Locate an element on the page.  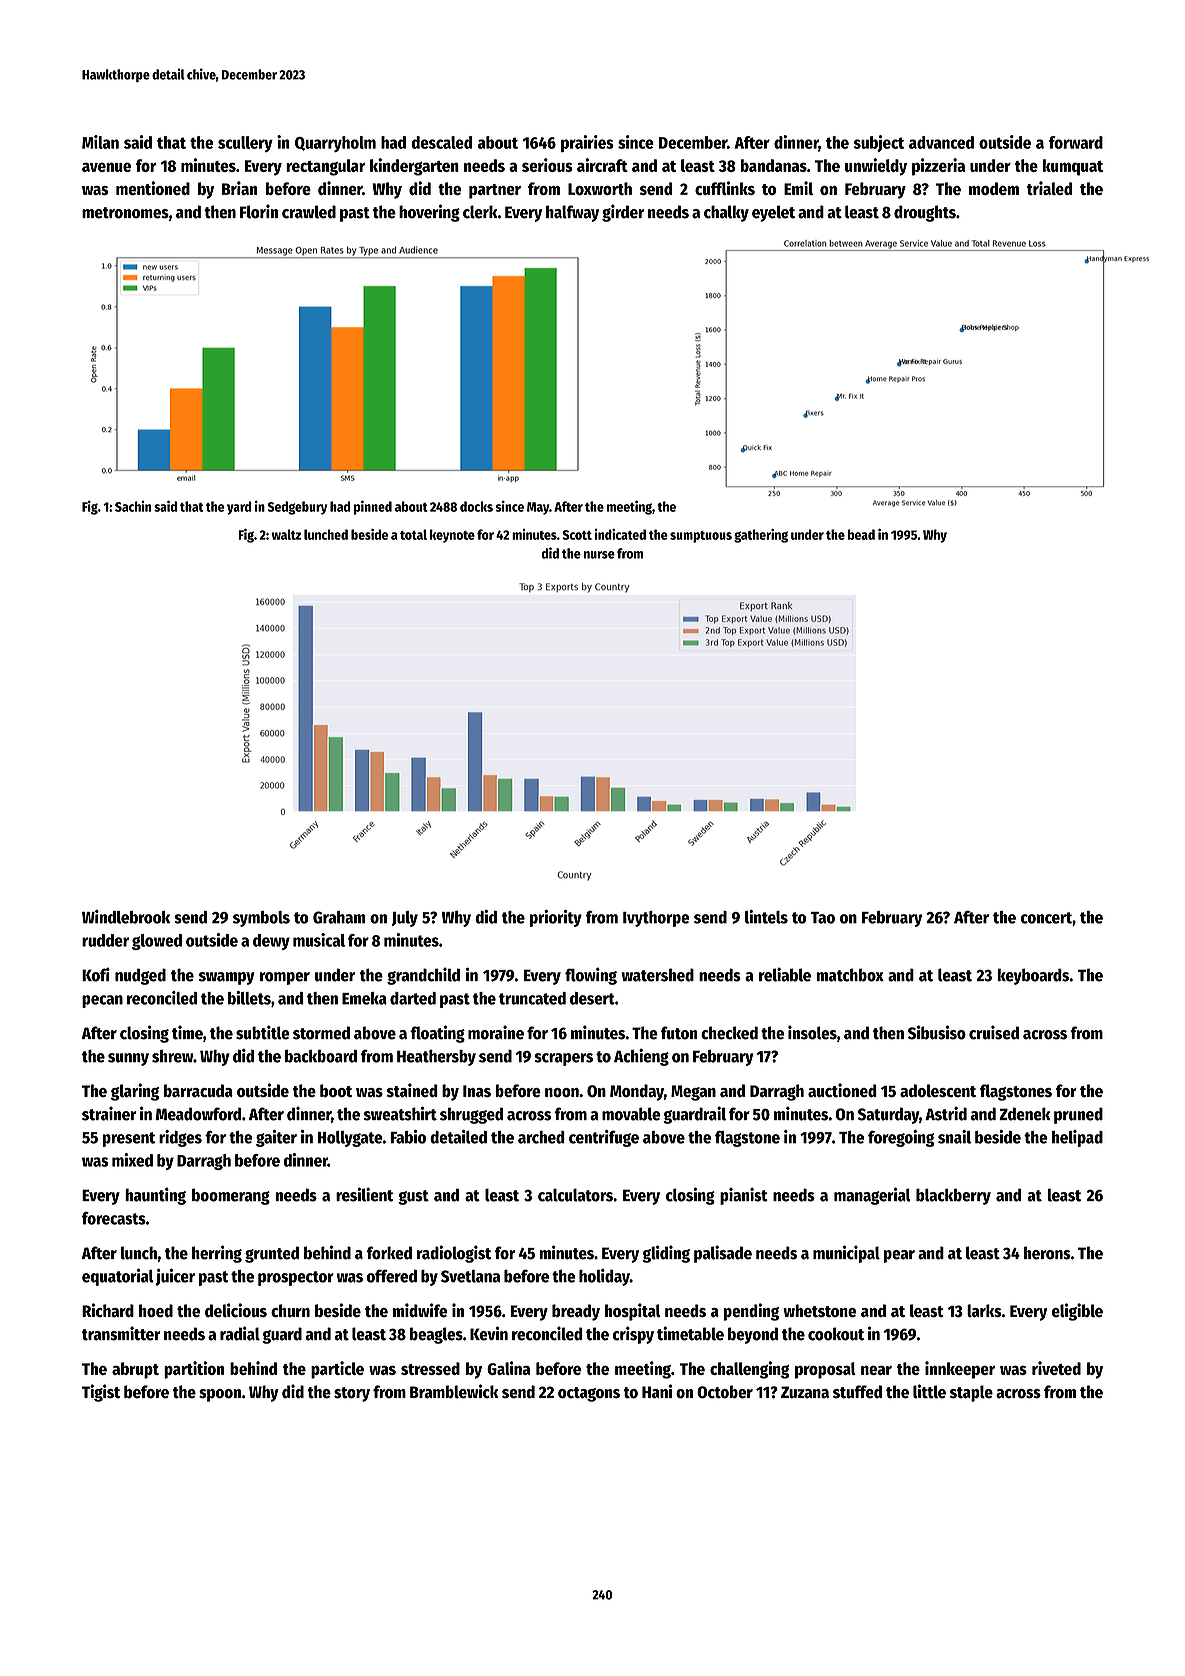
pizzeria is located at coordinates (938, 167).
